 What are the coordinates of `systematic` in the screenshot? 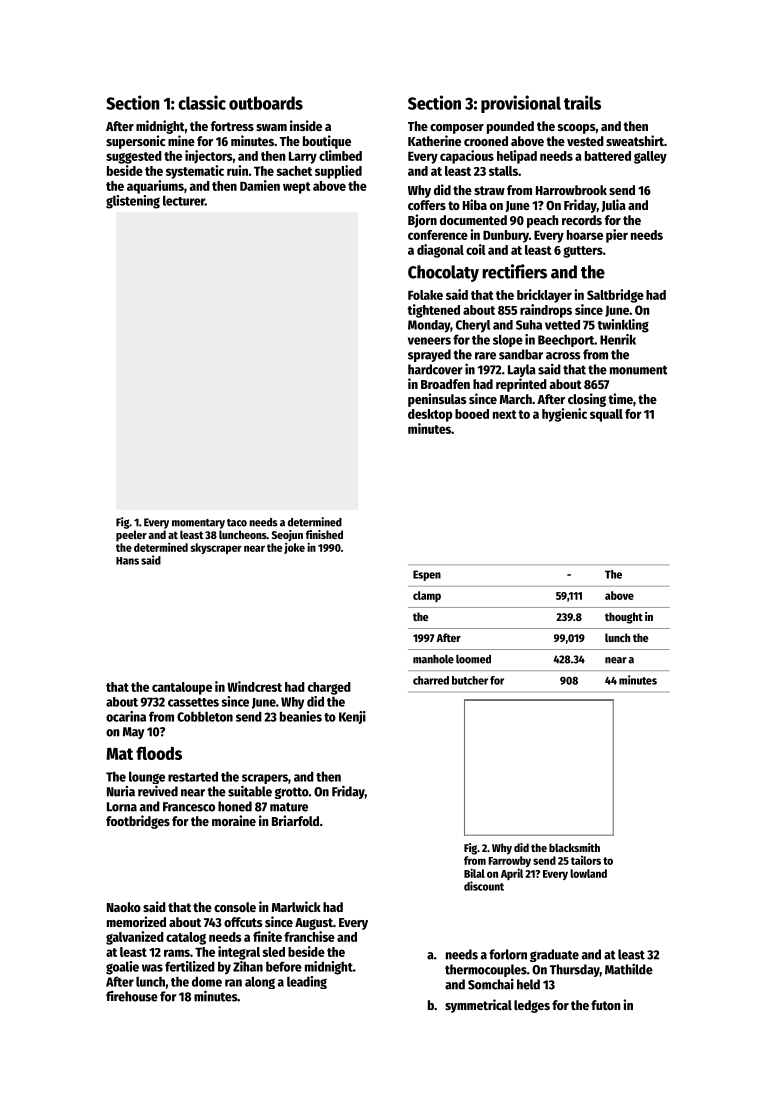 It's located at (195, 172).
